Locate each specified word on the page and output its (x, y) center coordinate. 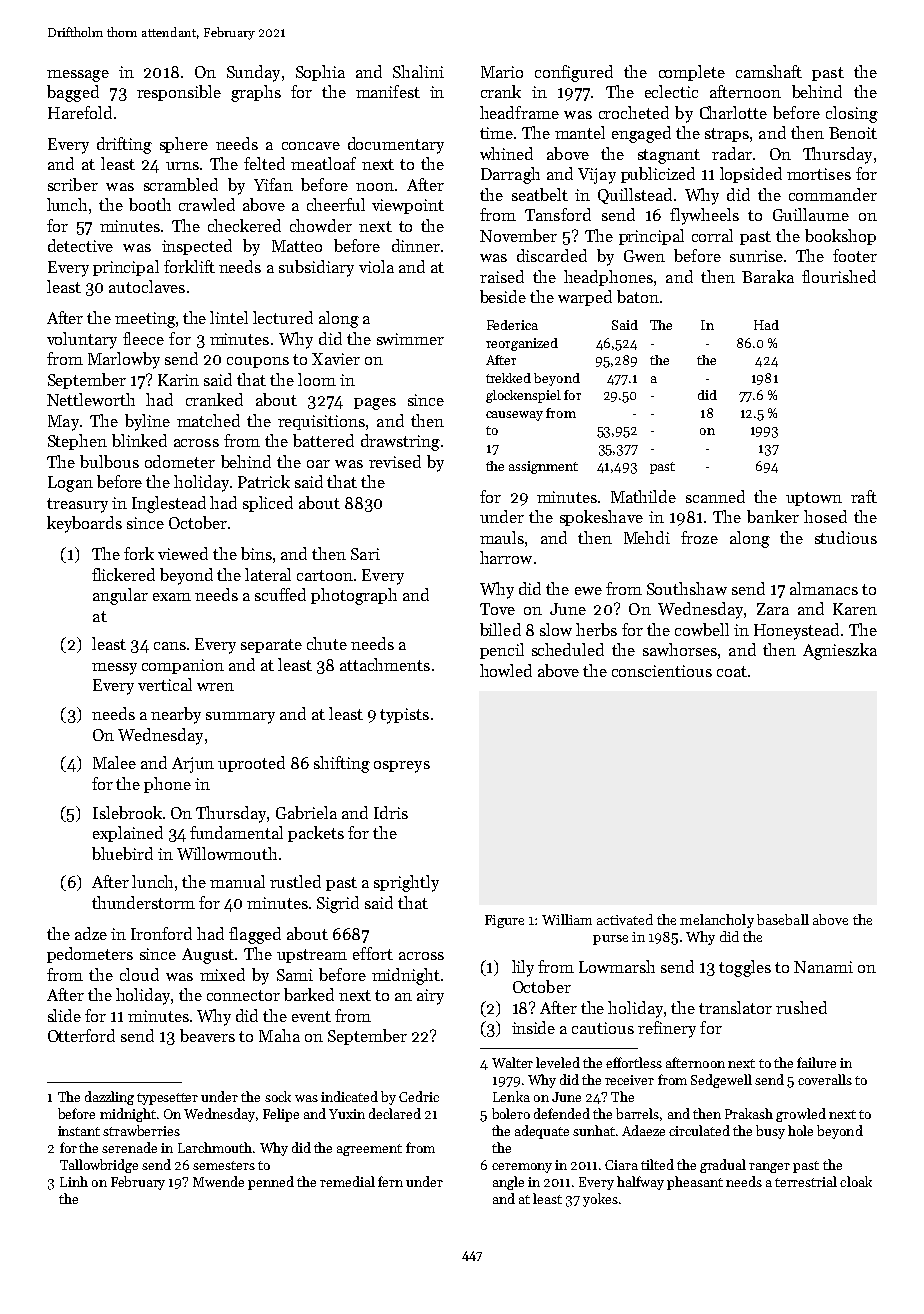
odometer (180, 461)
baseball (783, 919)
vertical (165, 684)
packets (316, 834)
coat (732, 671)
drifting (124, 145)
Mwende (218, 1181)
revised (395, 461)
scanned (715, 496)
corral (712, 235)
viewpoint (408, 206)
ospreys (402, 767)
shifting (342, 764)
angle (508, 1183)
